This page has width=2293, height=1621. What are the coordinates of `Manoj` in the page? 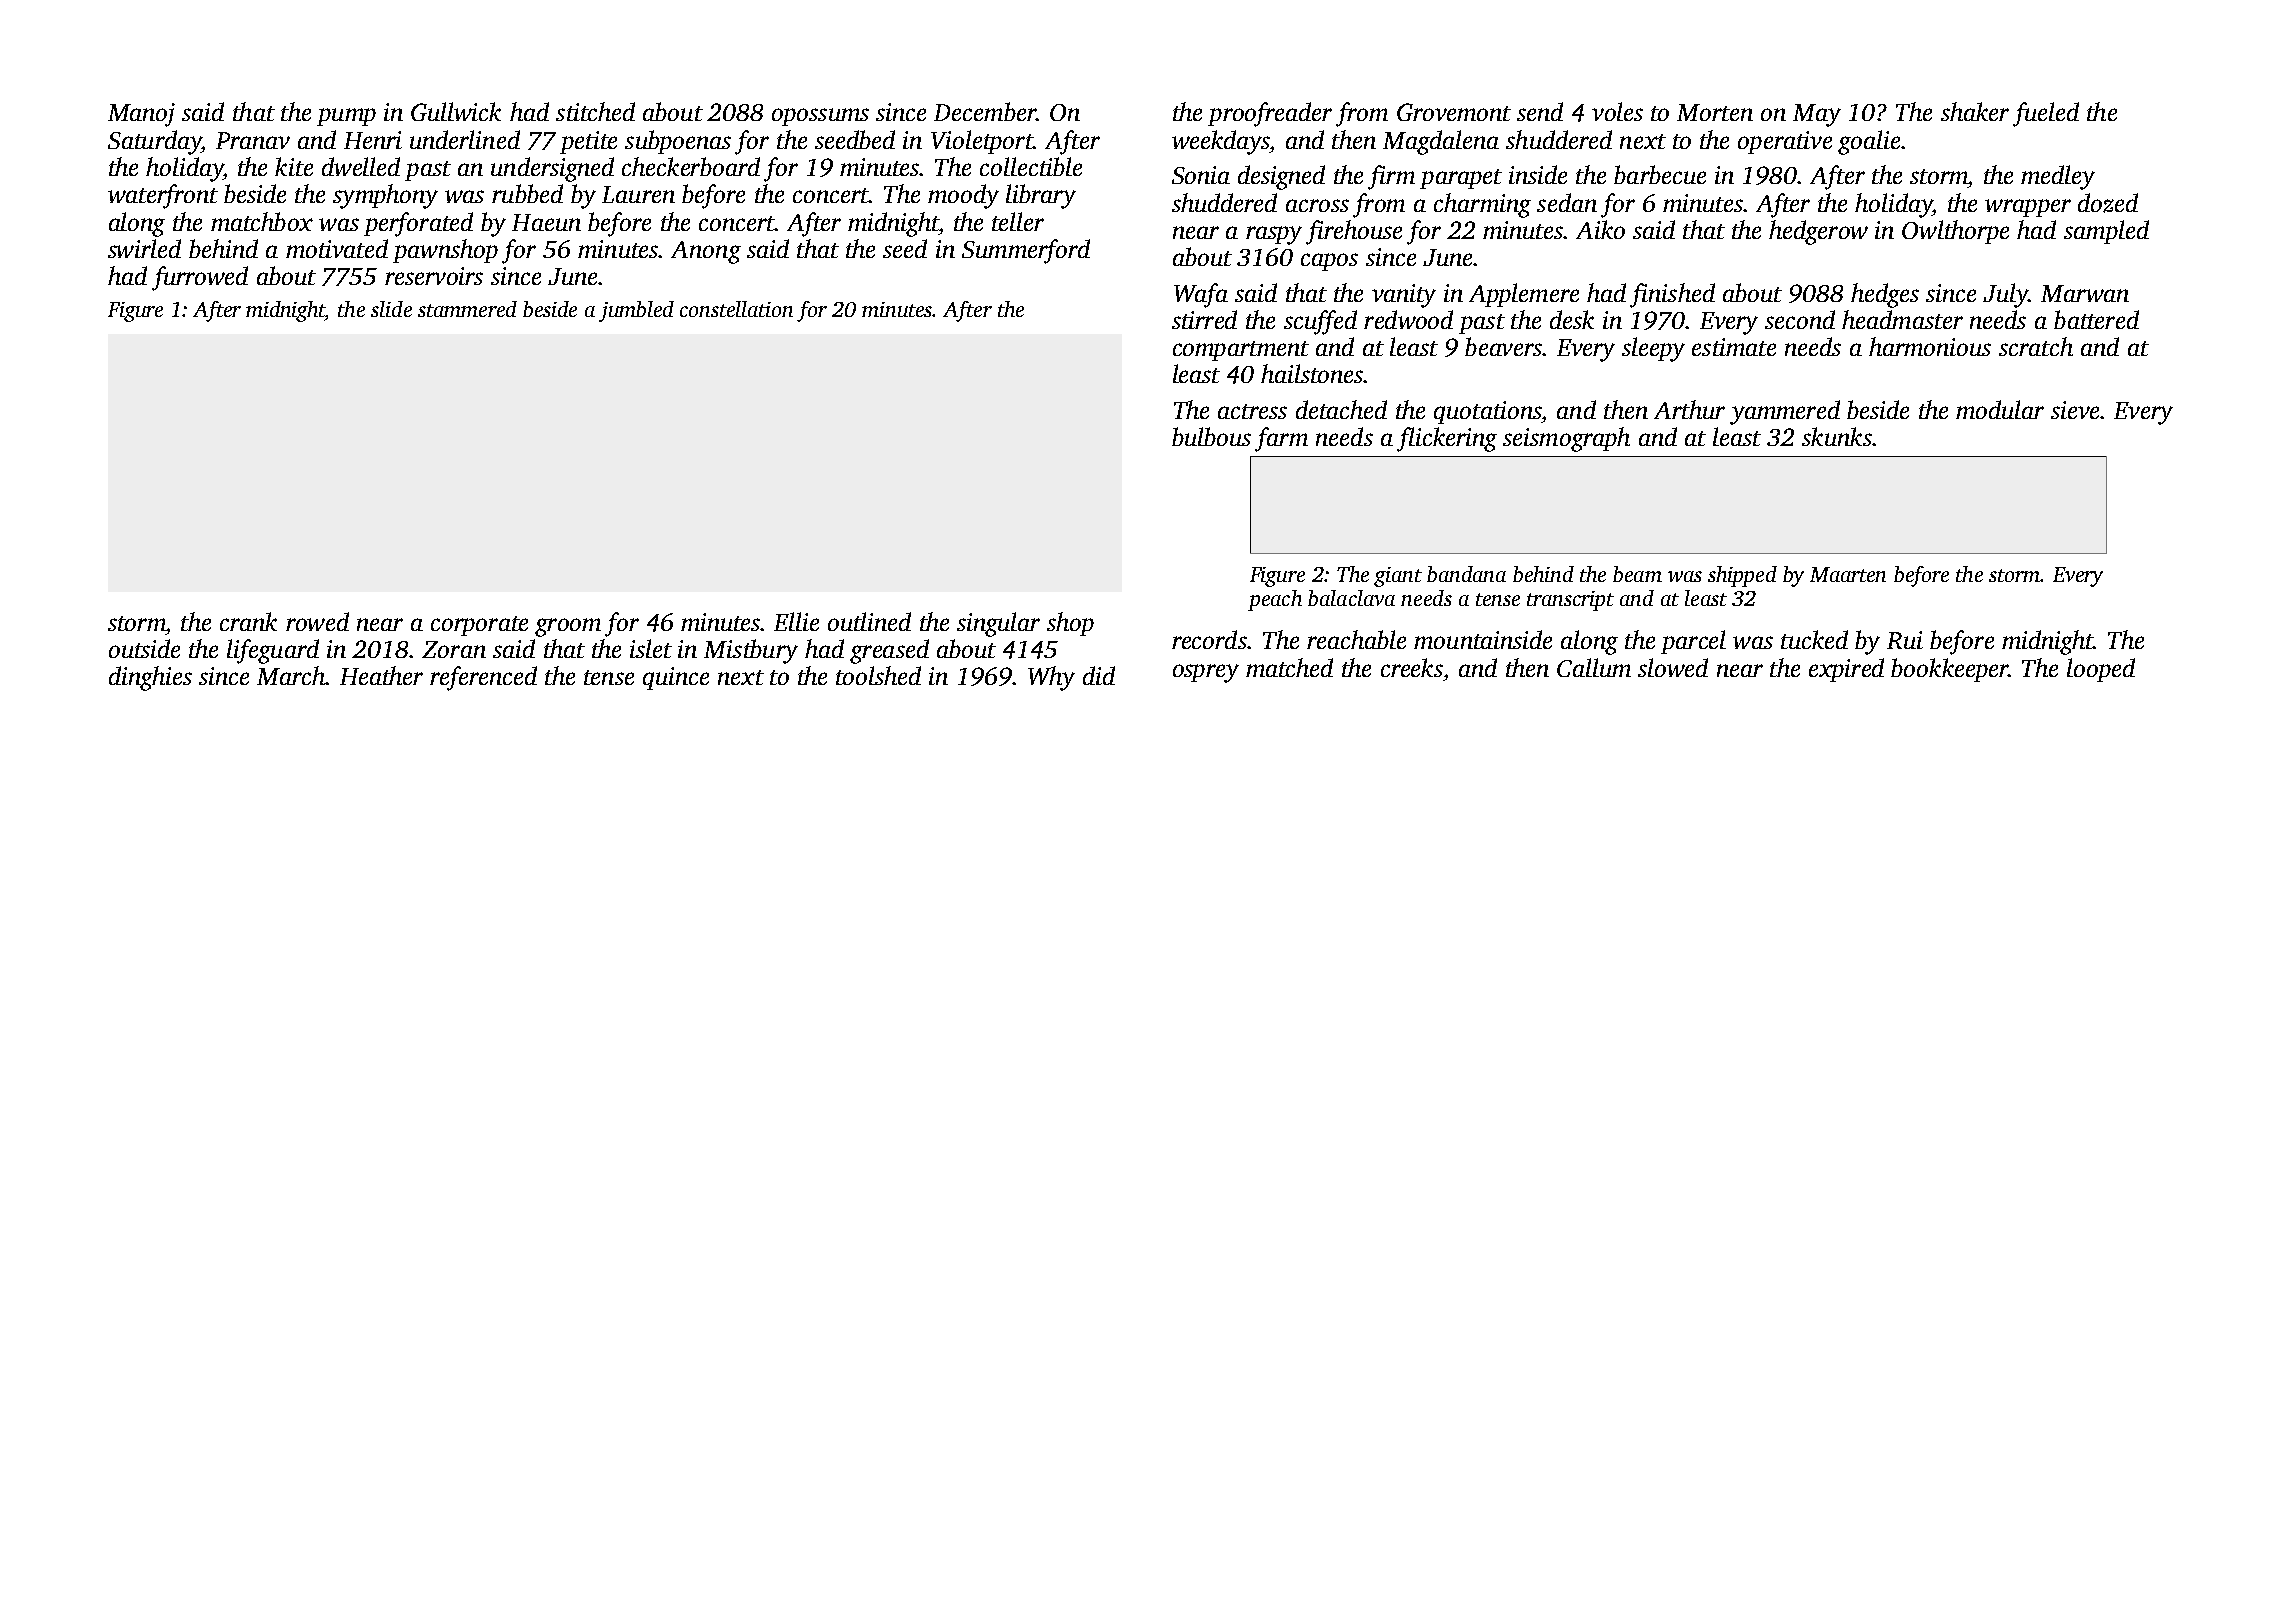 It's located at (141, 115).
